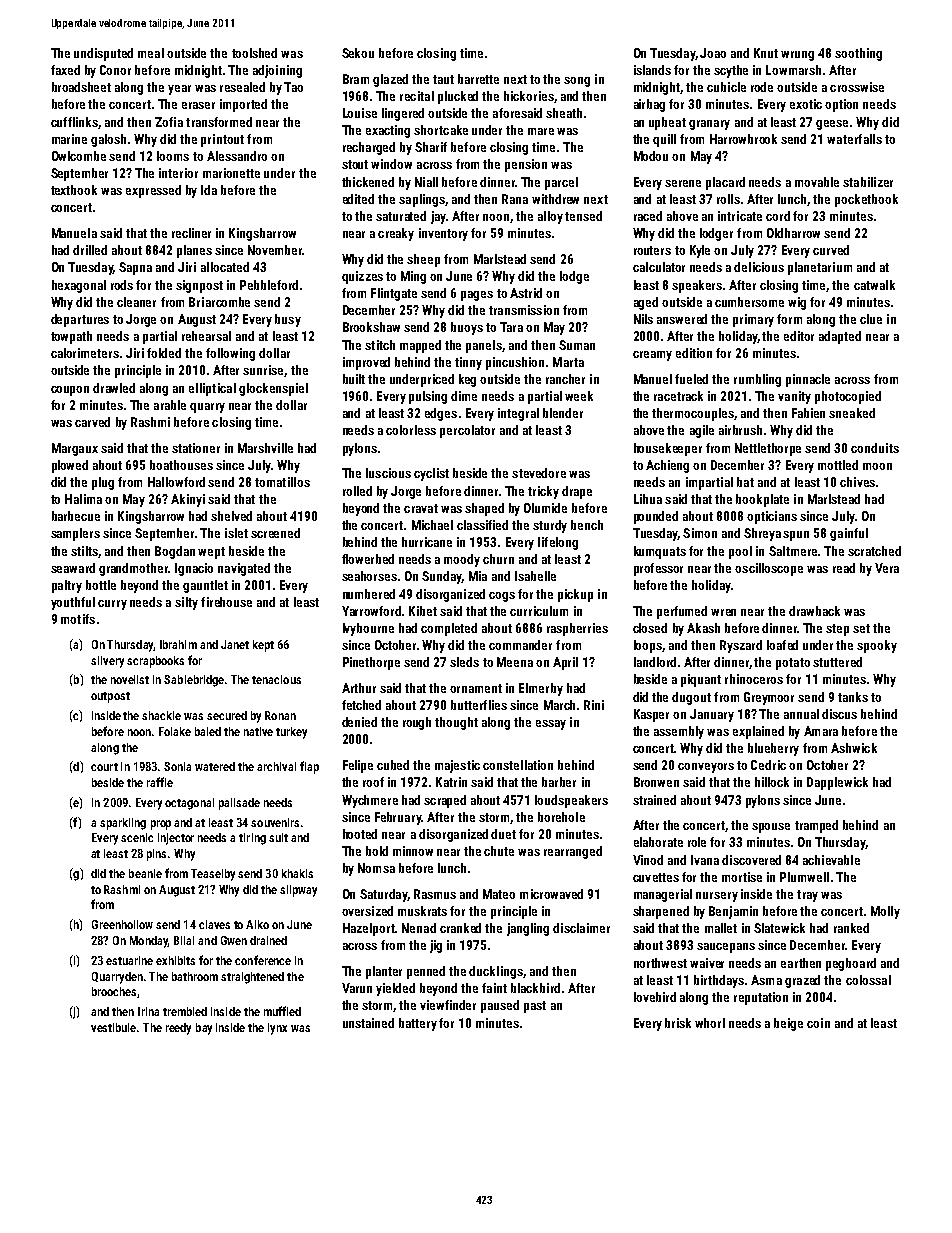  What do you see at coordinates (388, 473) in the image?
I see `luscious` at bounding box center [388, 473].
